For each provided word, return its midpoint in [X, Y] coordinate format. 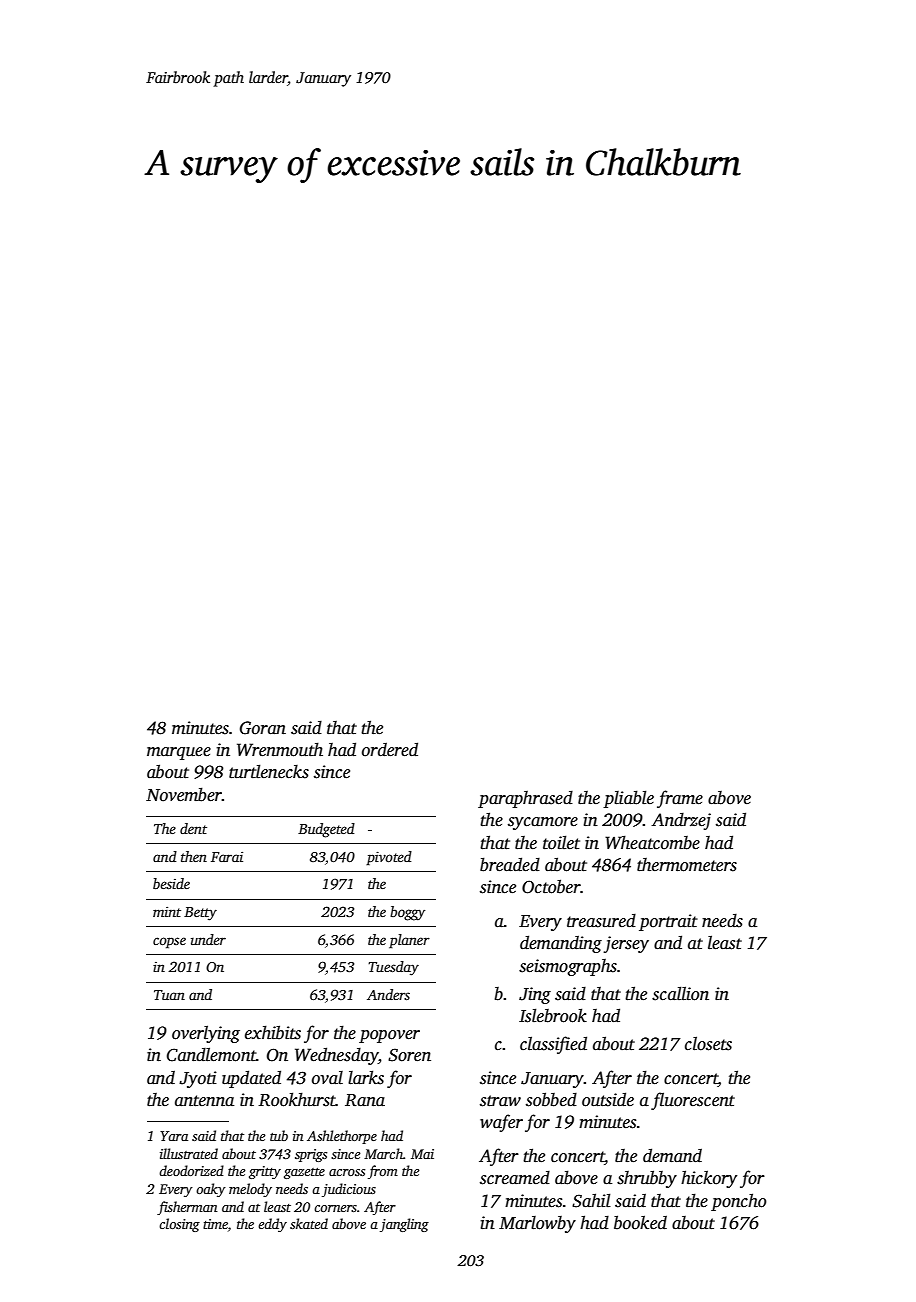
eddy [272, 1225]
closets [708, 1043]
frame [680, 799]
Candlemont [211, 1054]
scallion [680, 993]
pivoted [389, 858]
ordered [390, 749]
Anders [388, 994]
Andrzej [681, 821]
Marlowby [537, 1224]
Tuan [169, 995]
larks [366, 1077]
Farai [227, 857]
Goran [263, 728]
